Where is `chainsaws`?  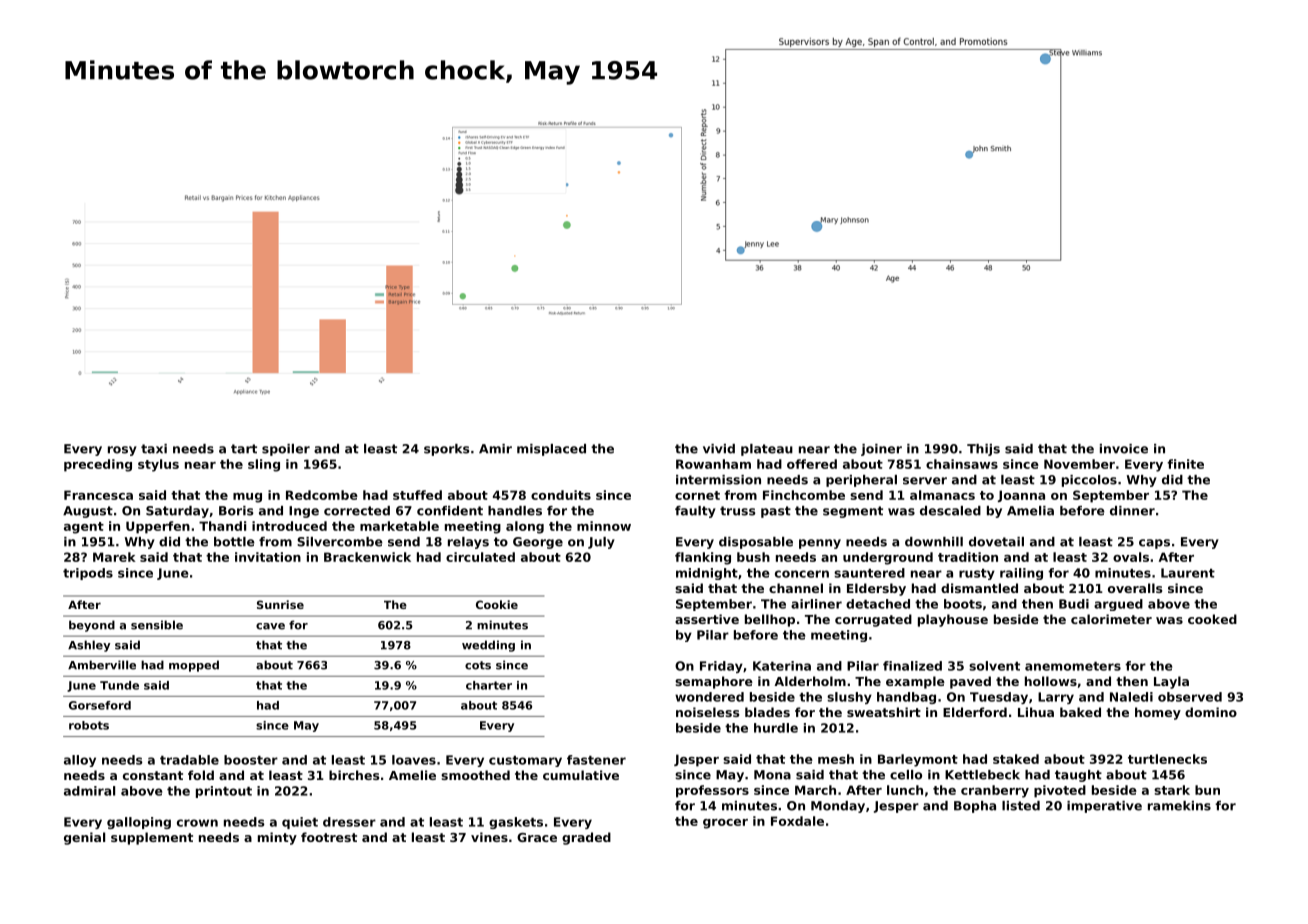 chainsaws is located at coordinates (962, 464).
